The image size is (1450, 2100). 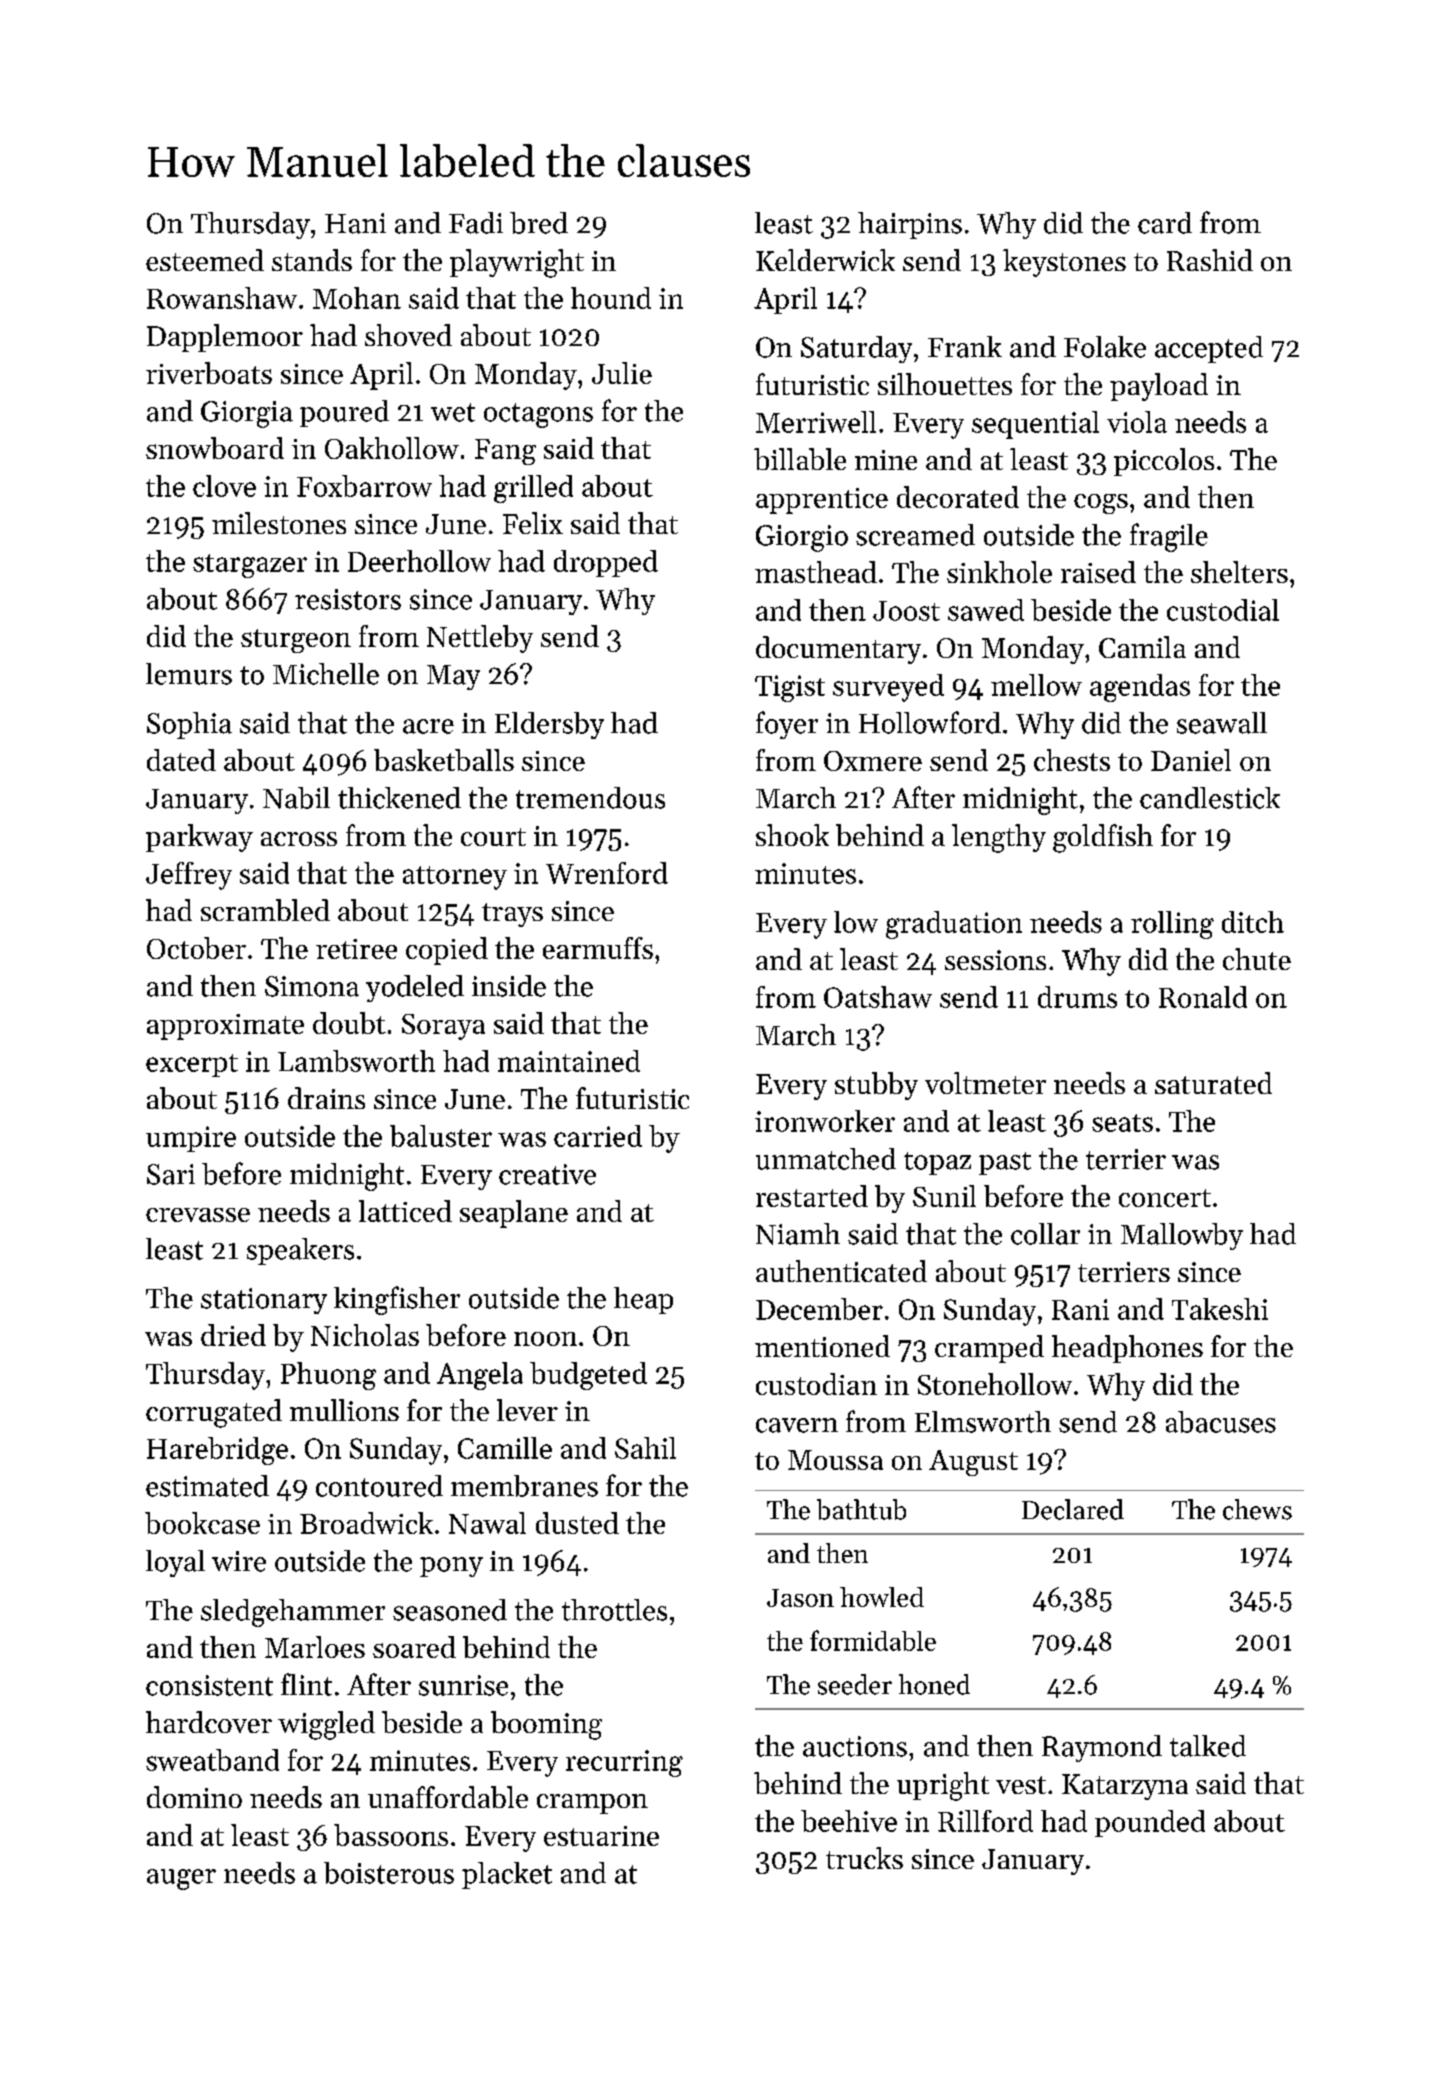 What do you see at coordinates (191, 1139) in the screenshot?
I see `umpire` at bounding box center [191, 1139].
